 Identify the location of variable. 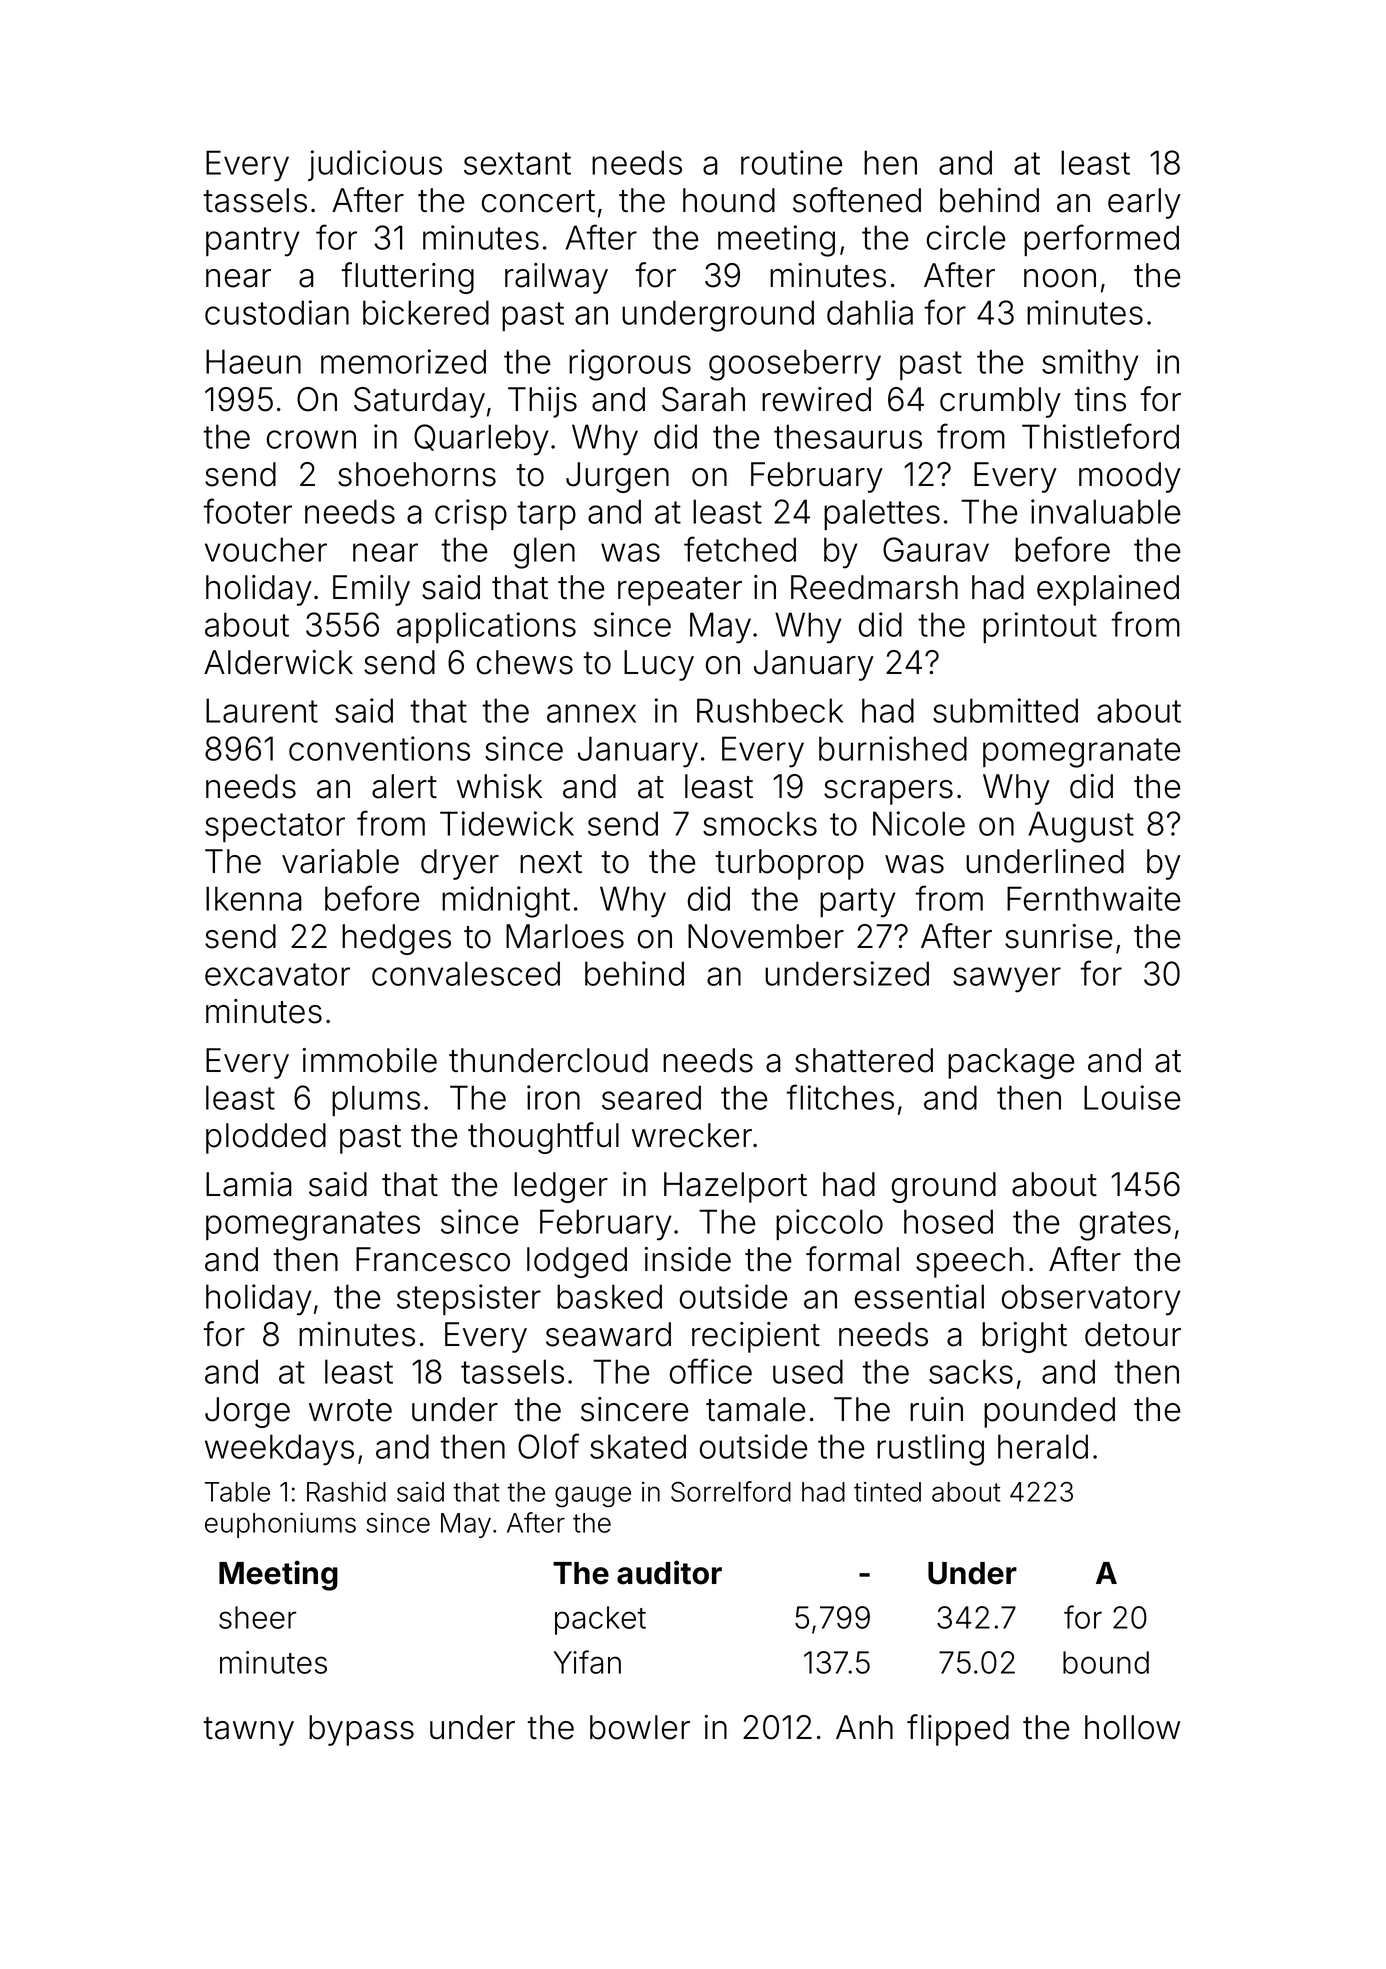
(340, 861).
